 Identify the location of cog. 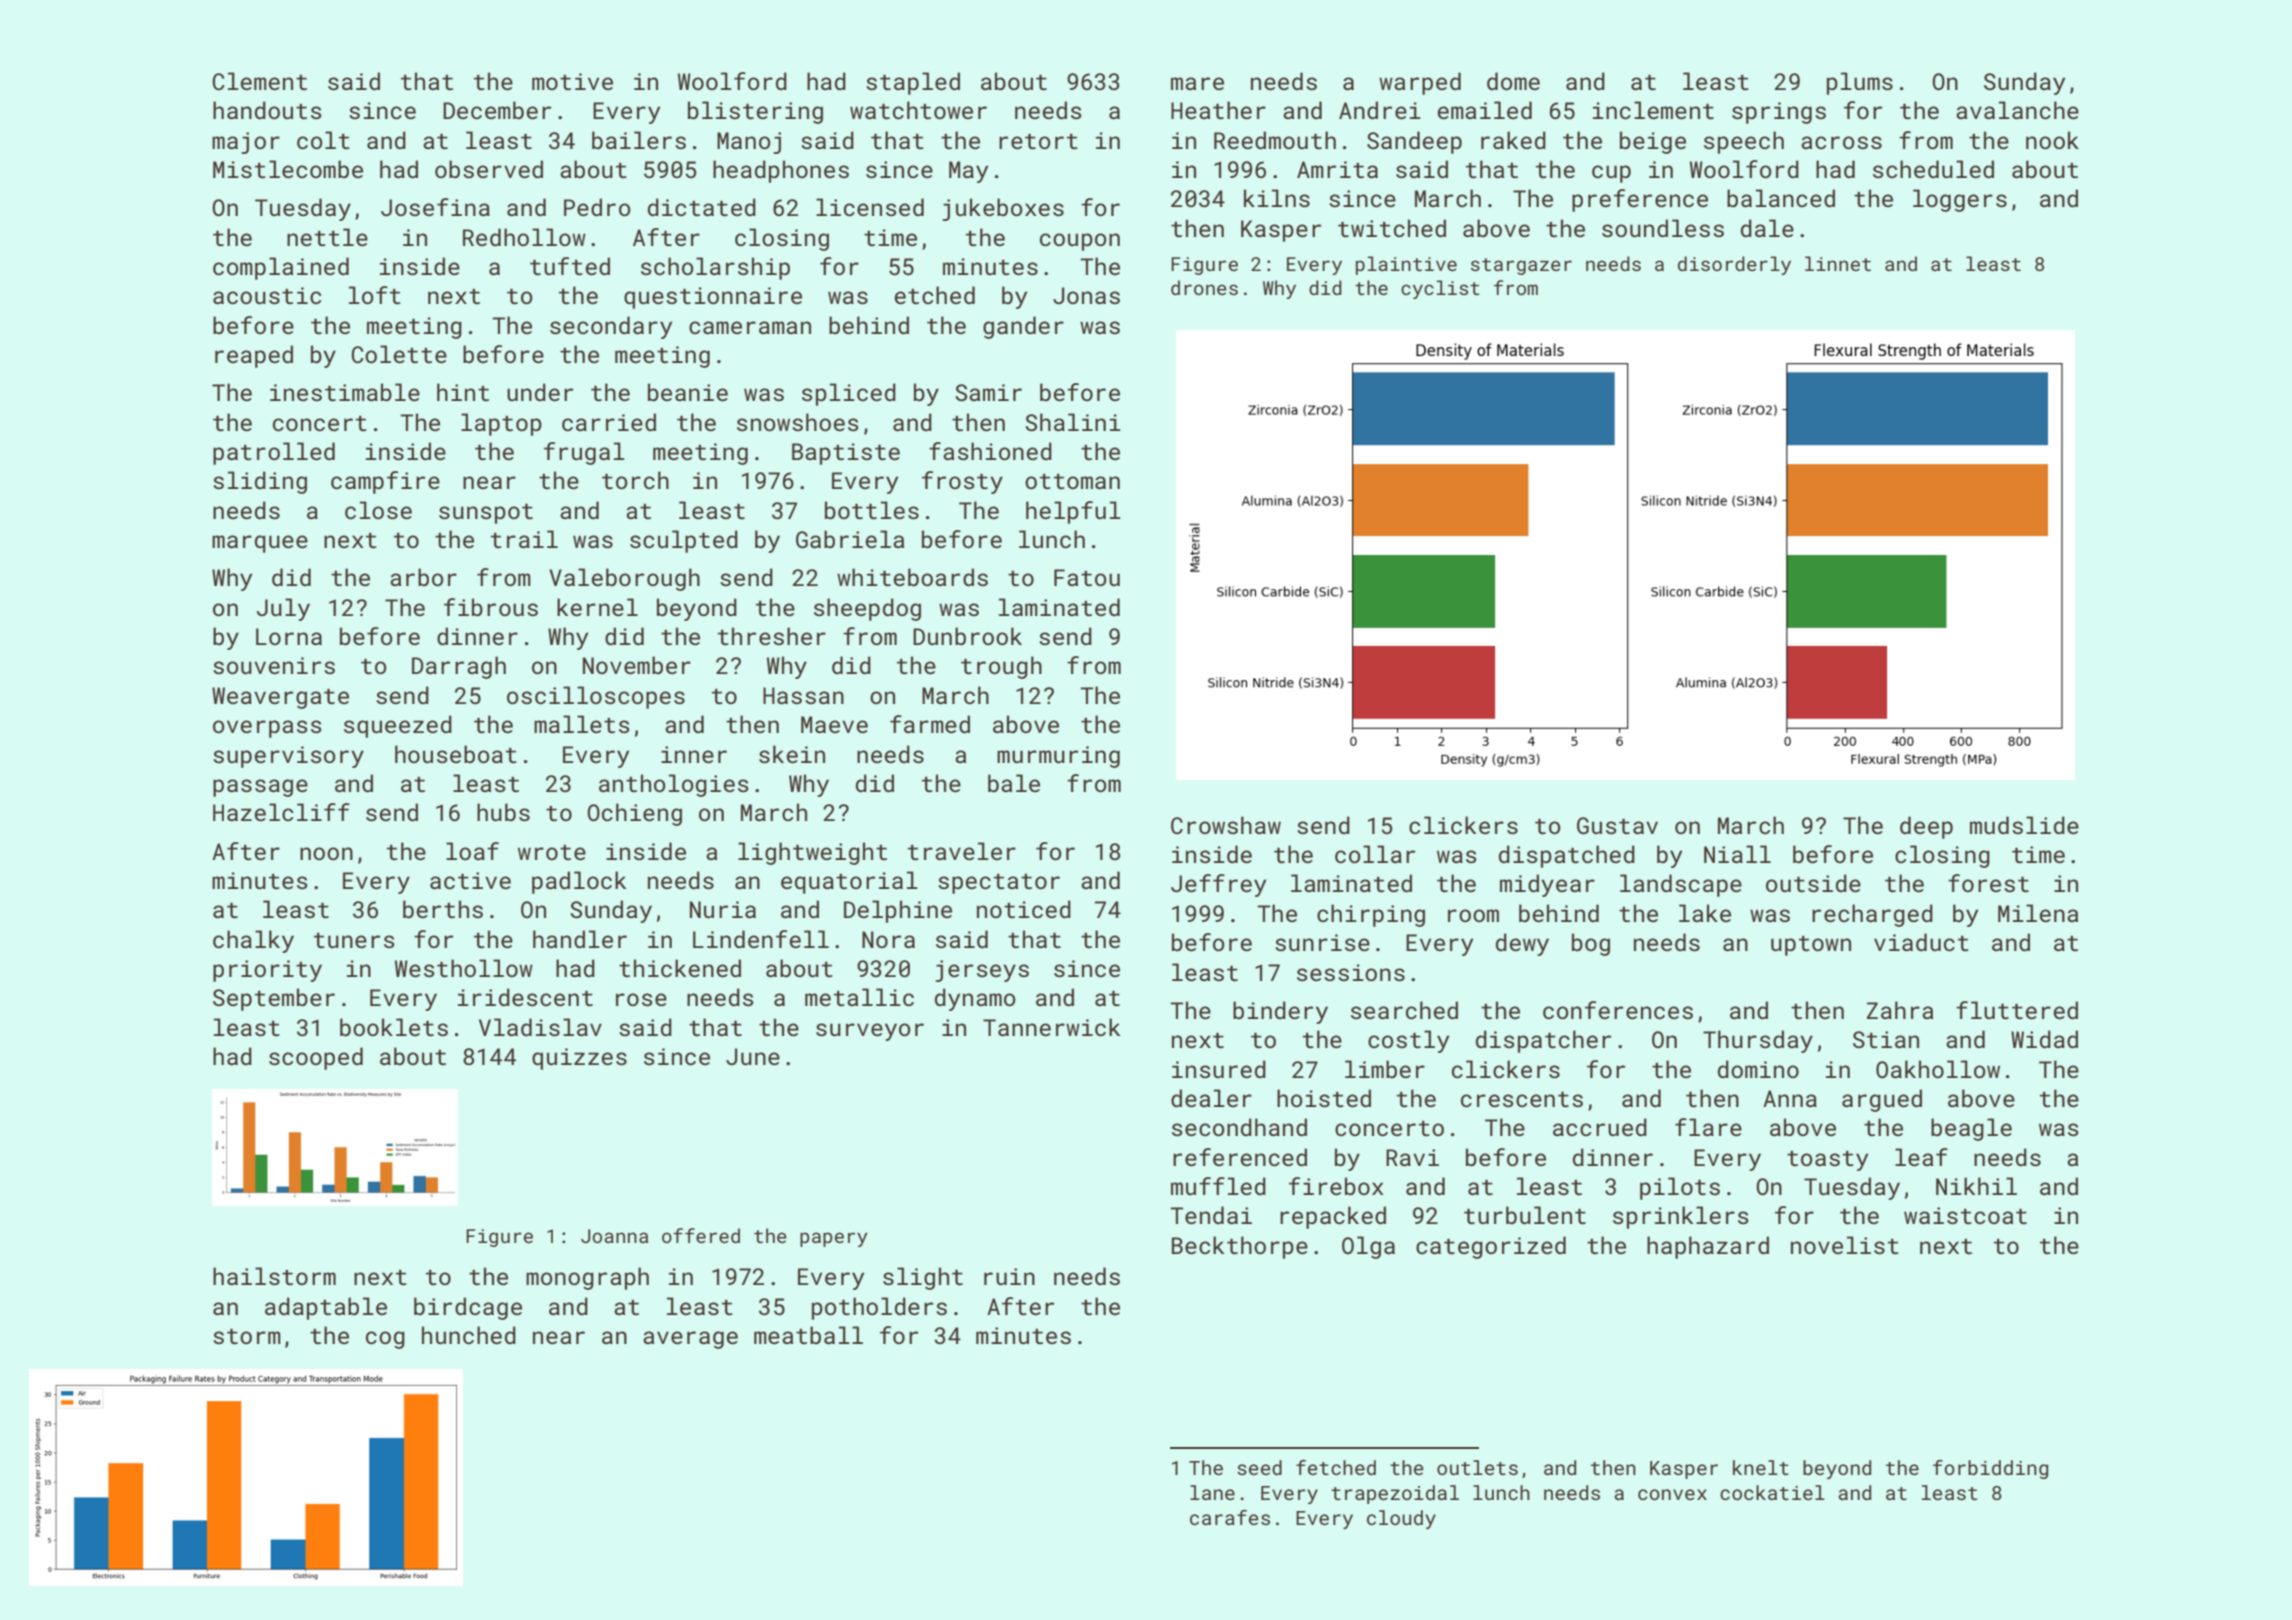
(385, 1340).
